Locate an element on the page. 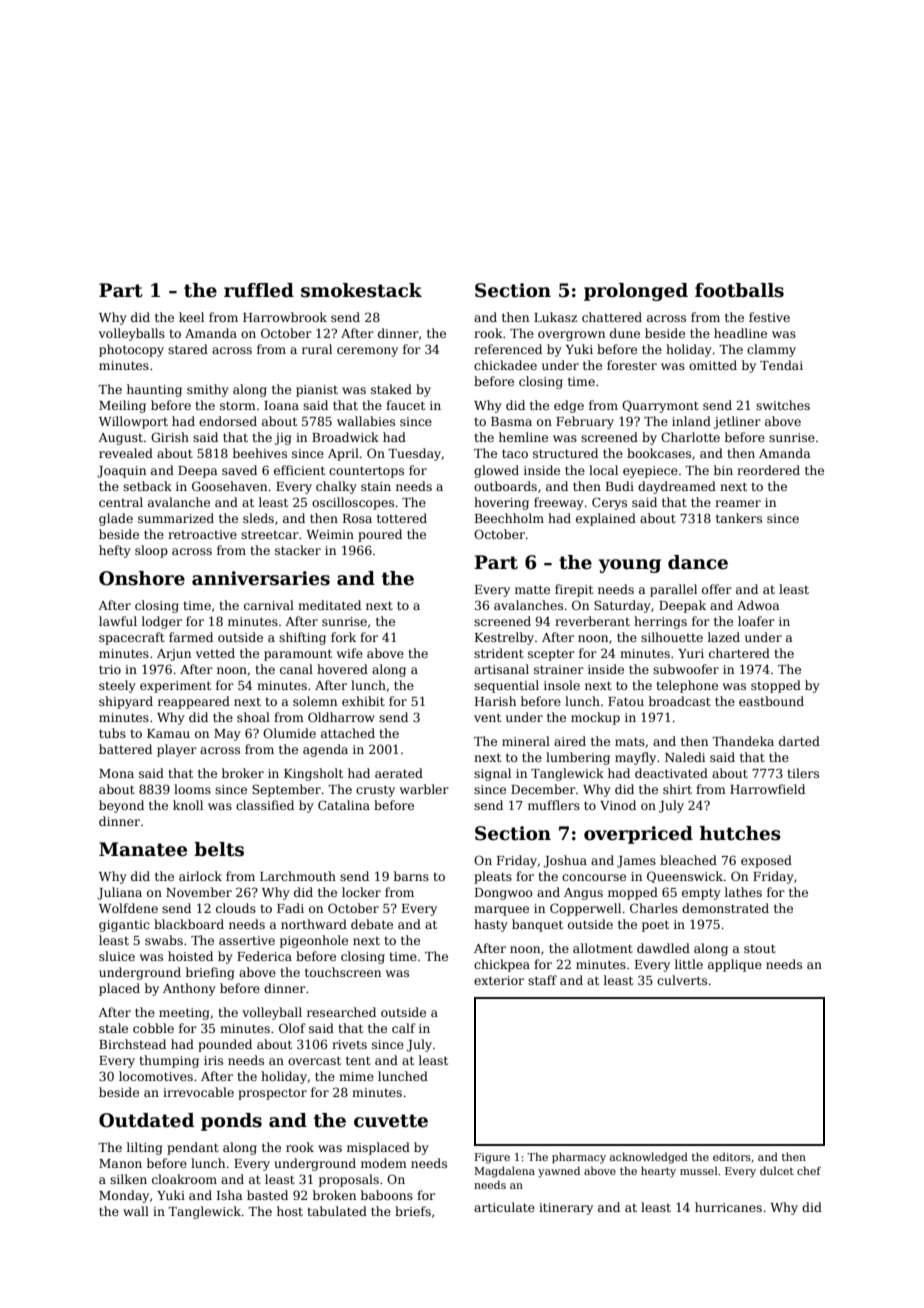 The height and width of the page is (1308, 924). classified is located at coordinates (265, 805).
